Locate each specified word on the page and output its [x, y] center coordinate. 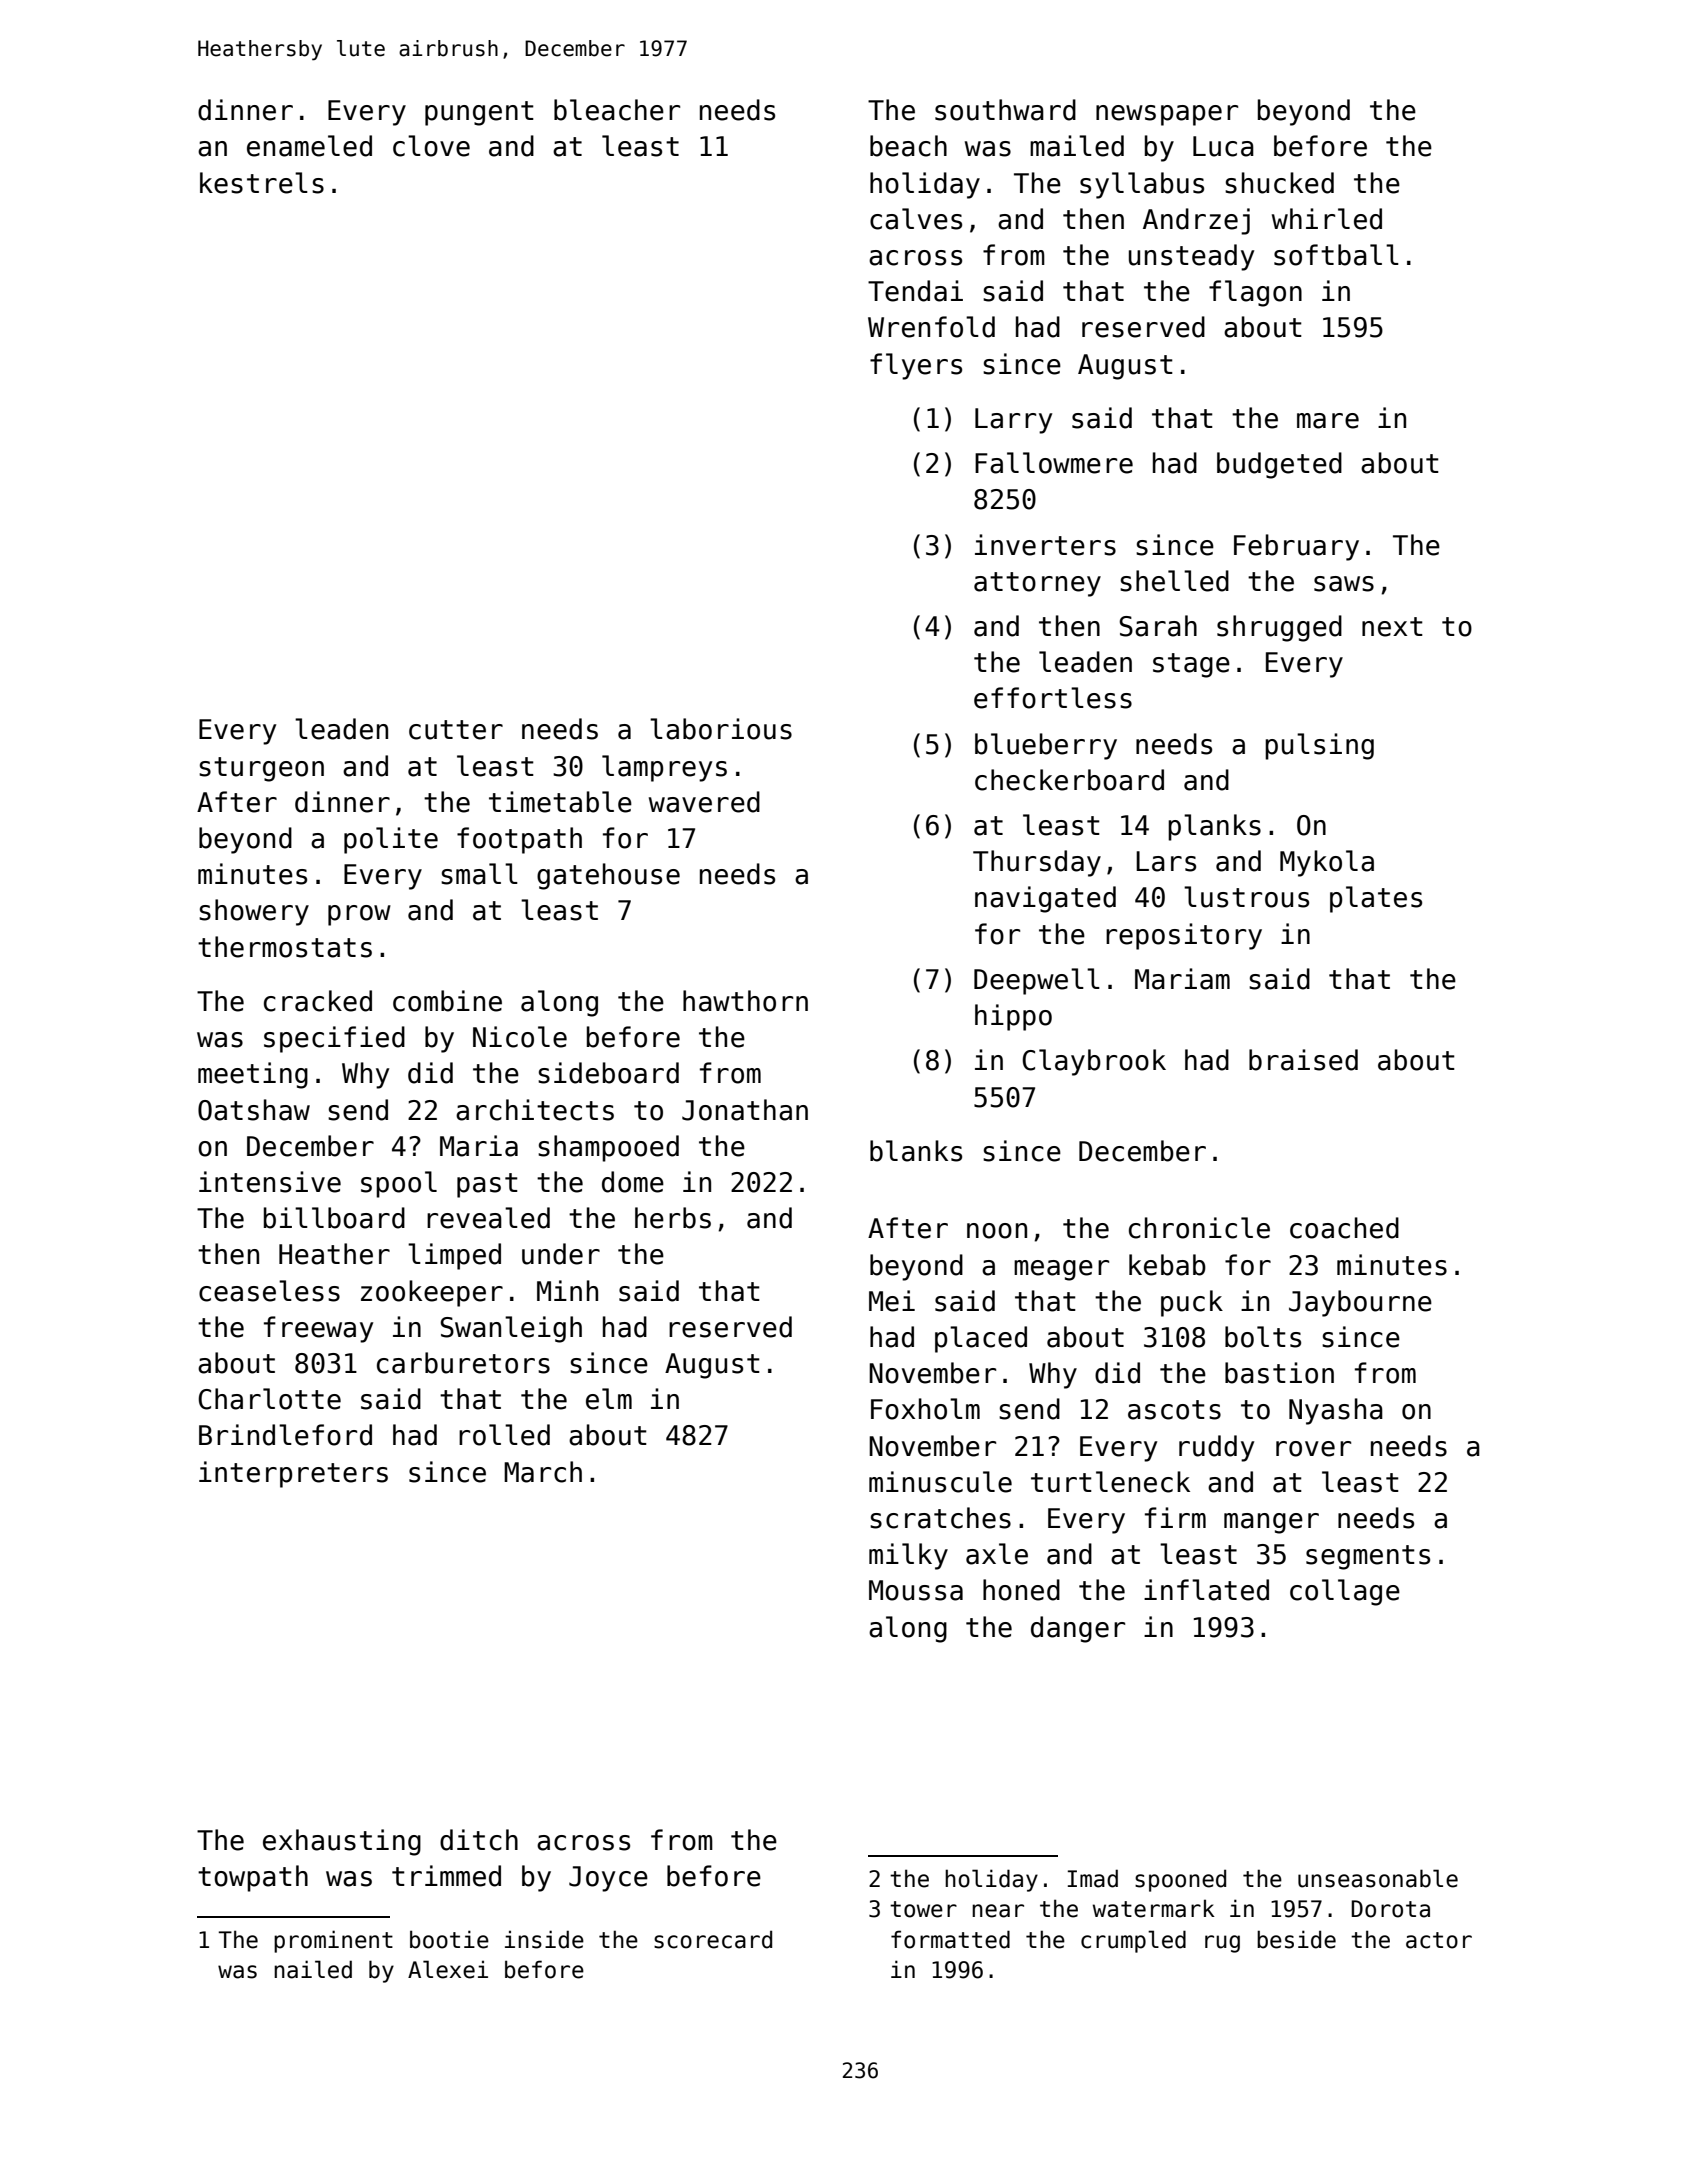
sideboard [608, 1073]
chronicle [1199, 1228]
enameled [309, 146]
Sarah [1158, 626]
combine [447, 1001]
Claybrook [1094, 1062]
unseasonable [1378, 1878]
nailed [313, 1969]
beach [908, 146]
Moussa [916, 1590]
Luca [1223, 146]
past [487, 1185]
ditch [479, 1840]
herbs [673, 1218]
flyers [916, 366]
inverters [1045, 545]
